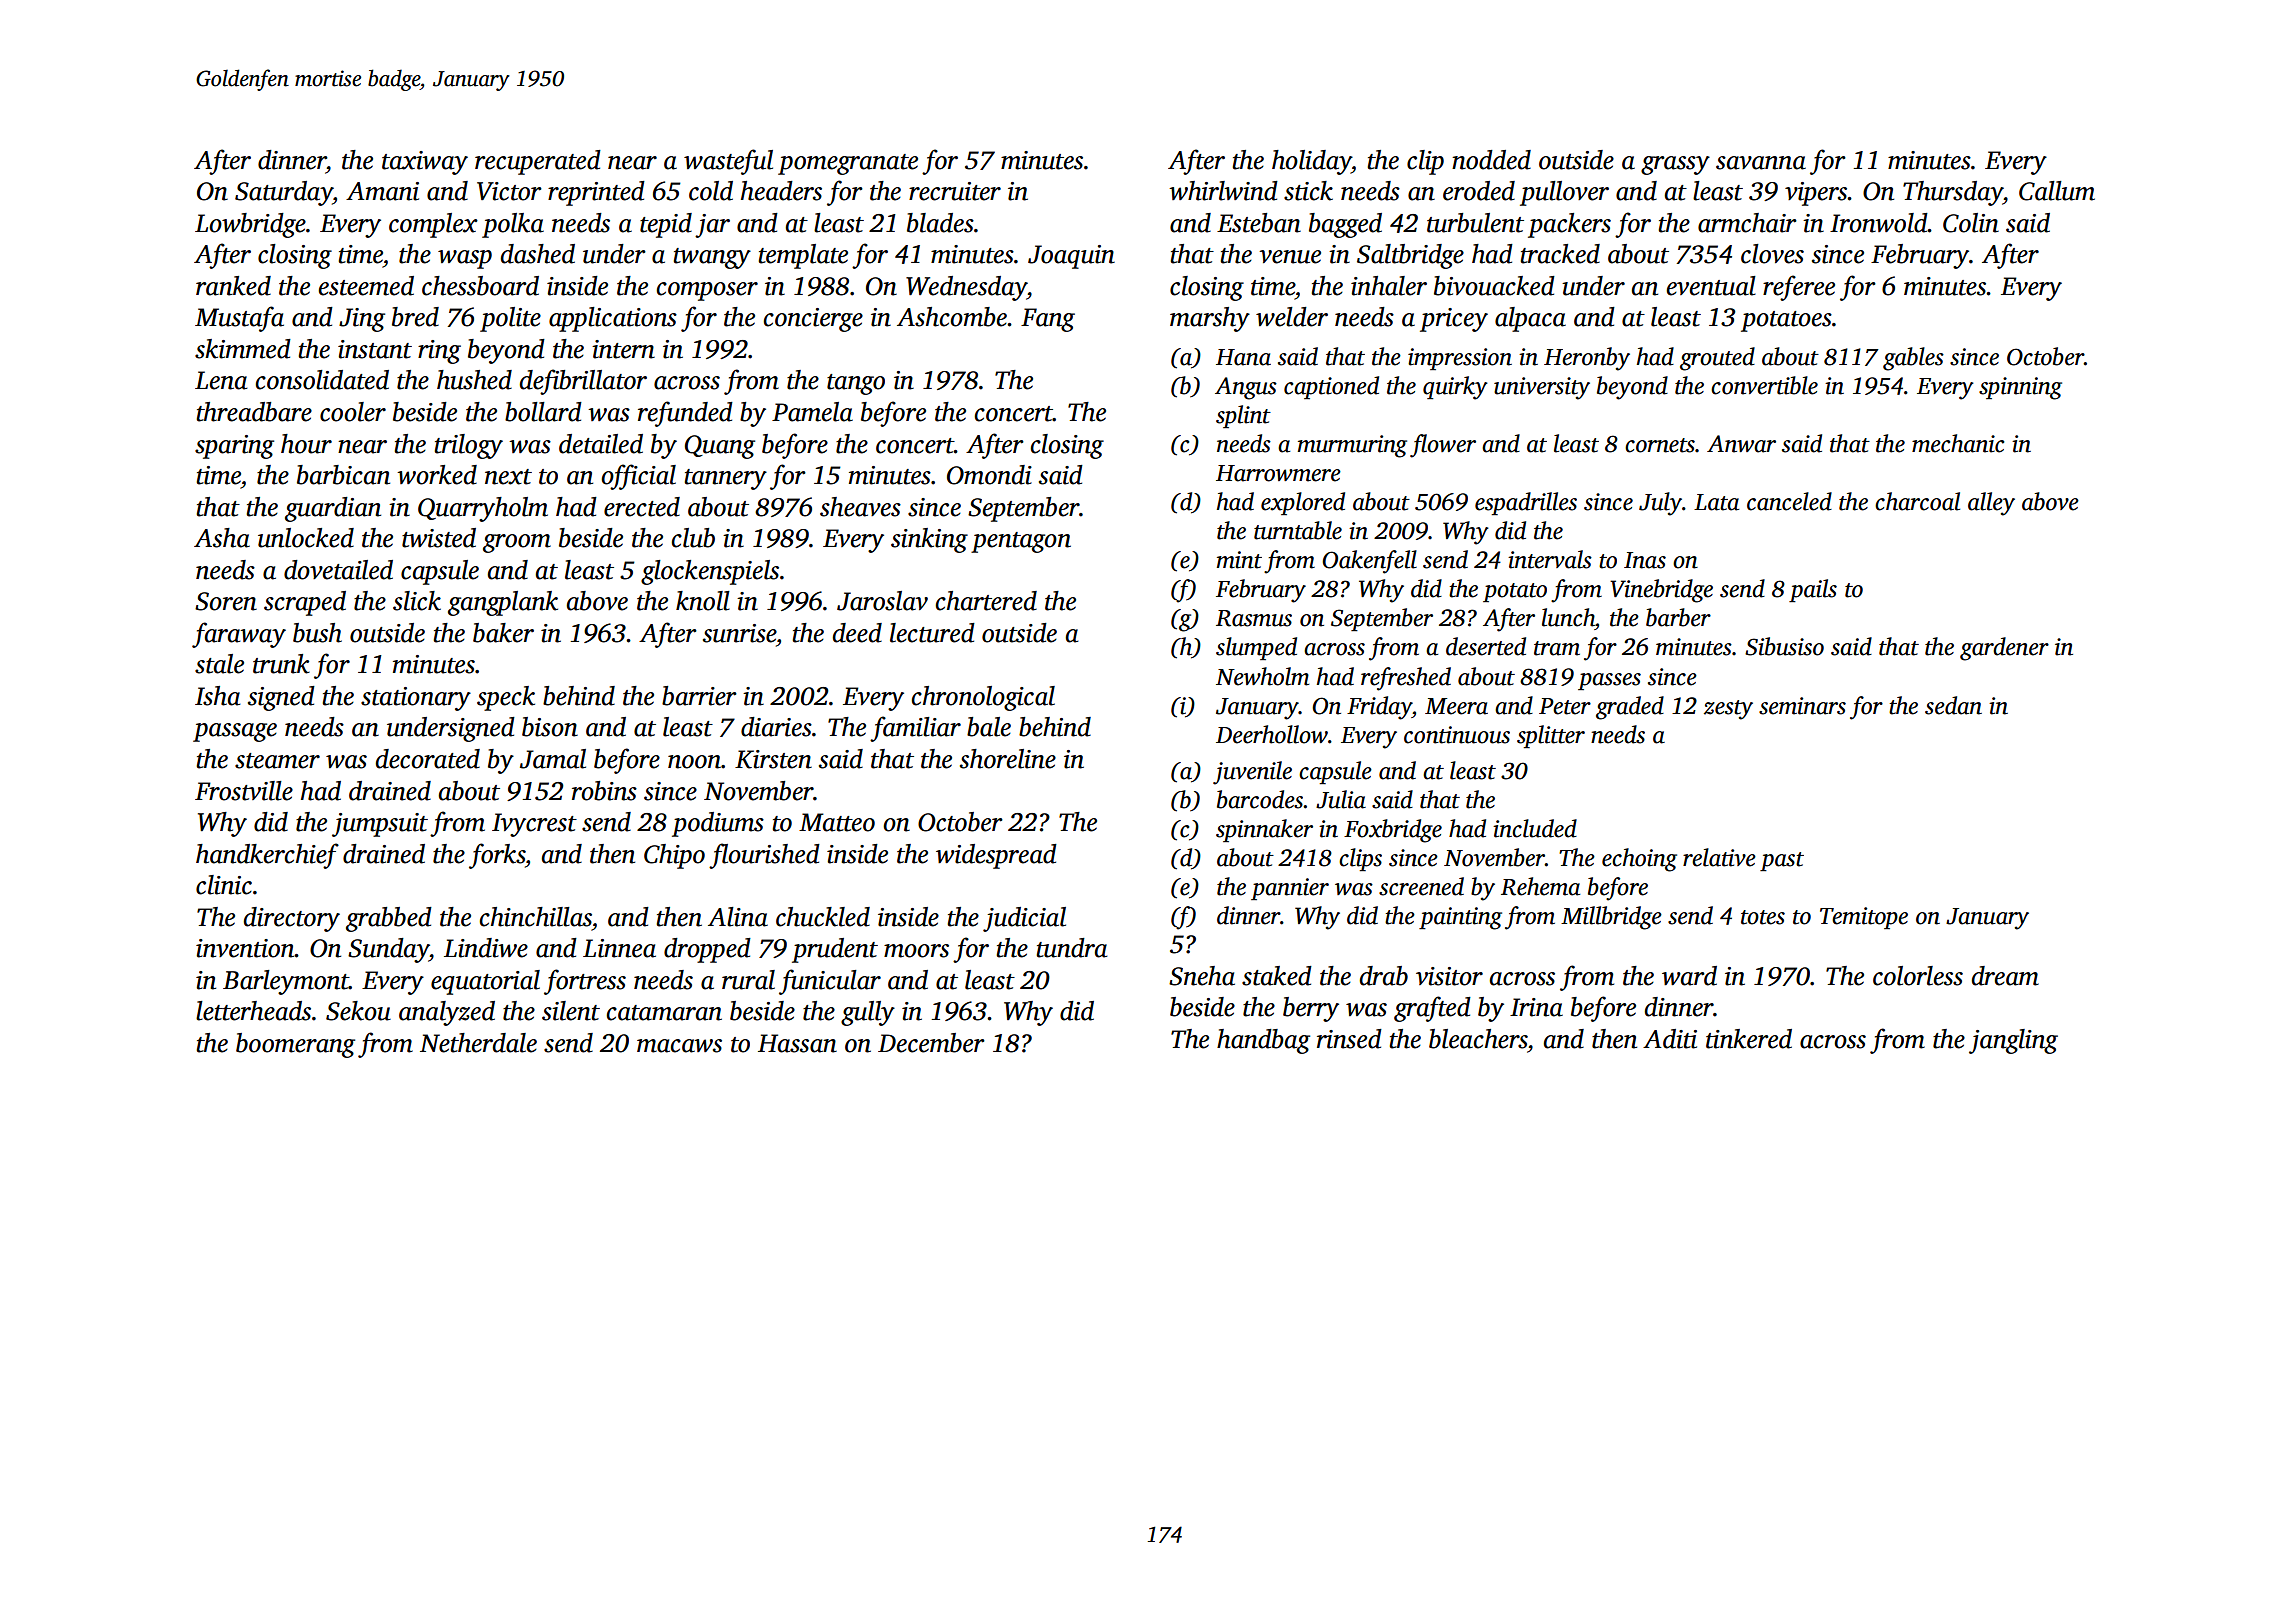  I want to click on decorated, so click(428, 759).
